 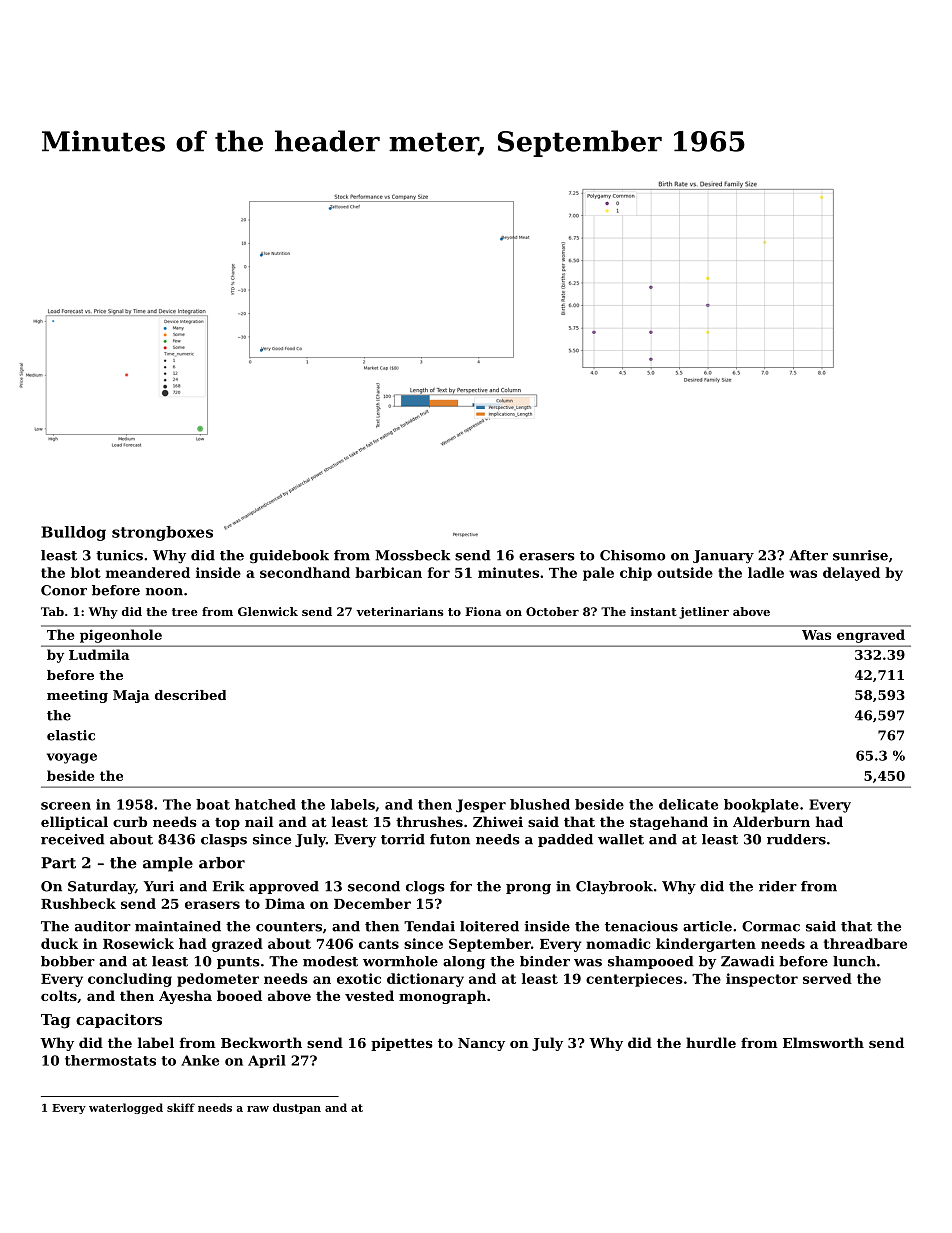 I want to click on pipettes, so click(x=402, y=1044).
